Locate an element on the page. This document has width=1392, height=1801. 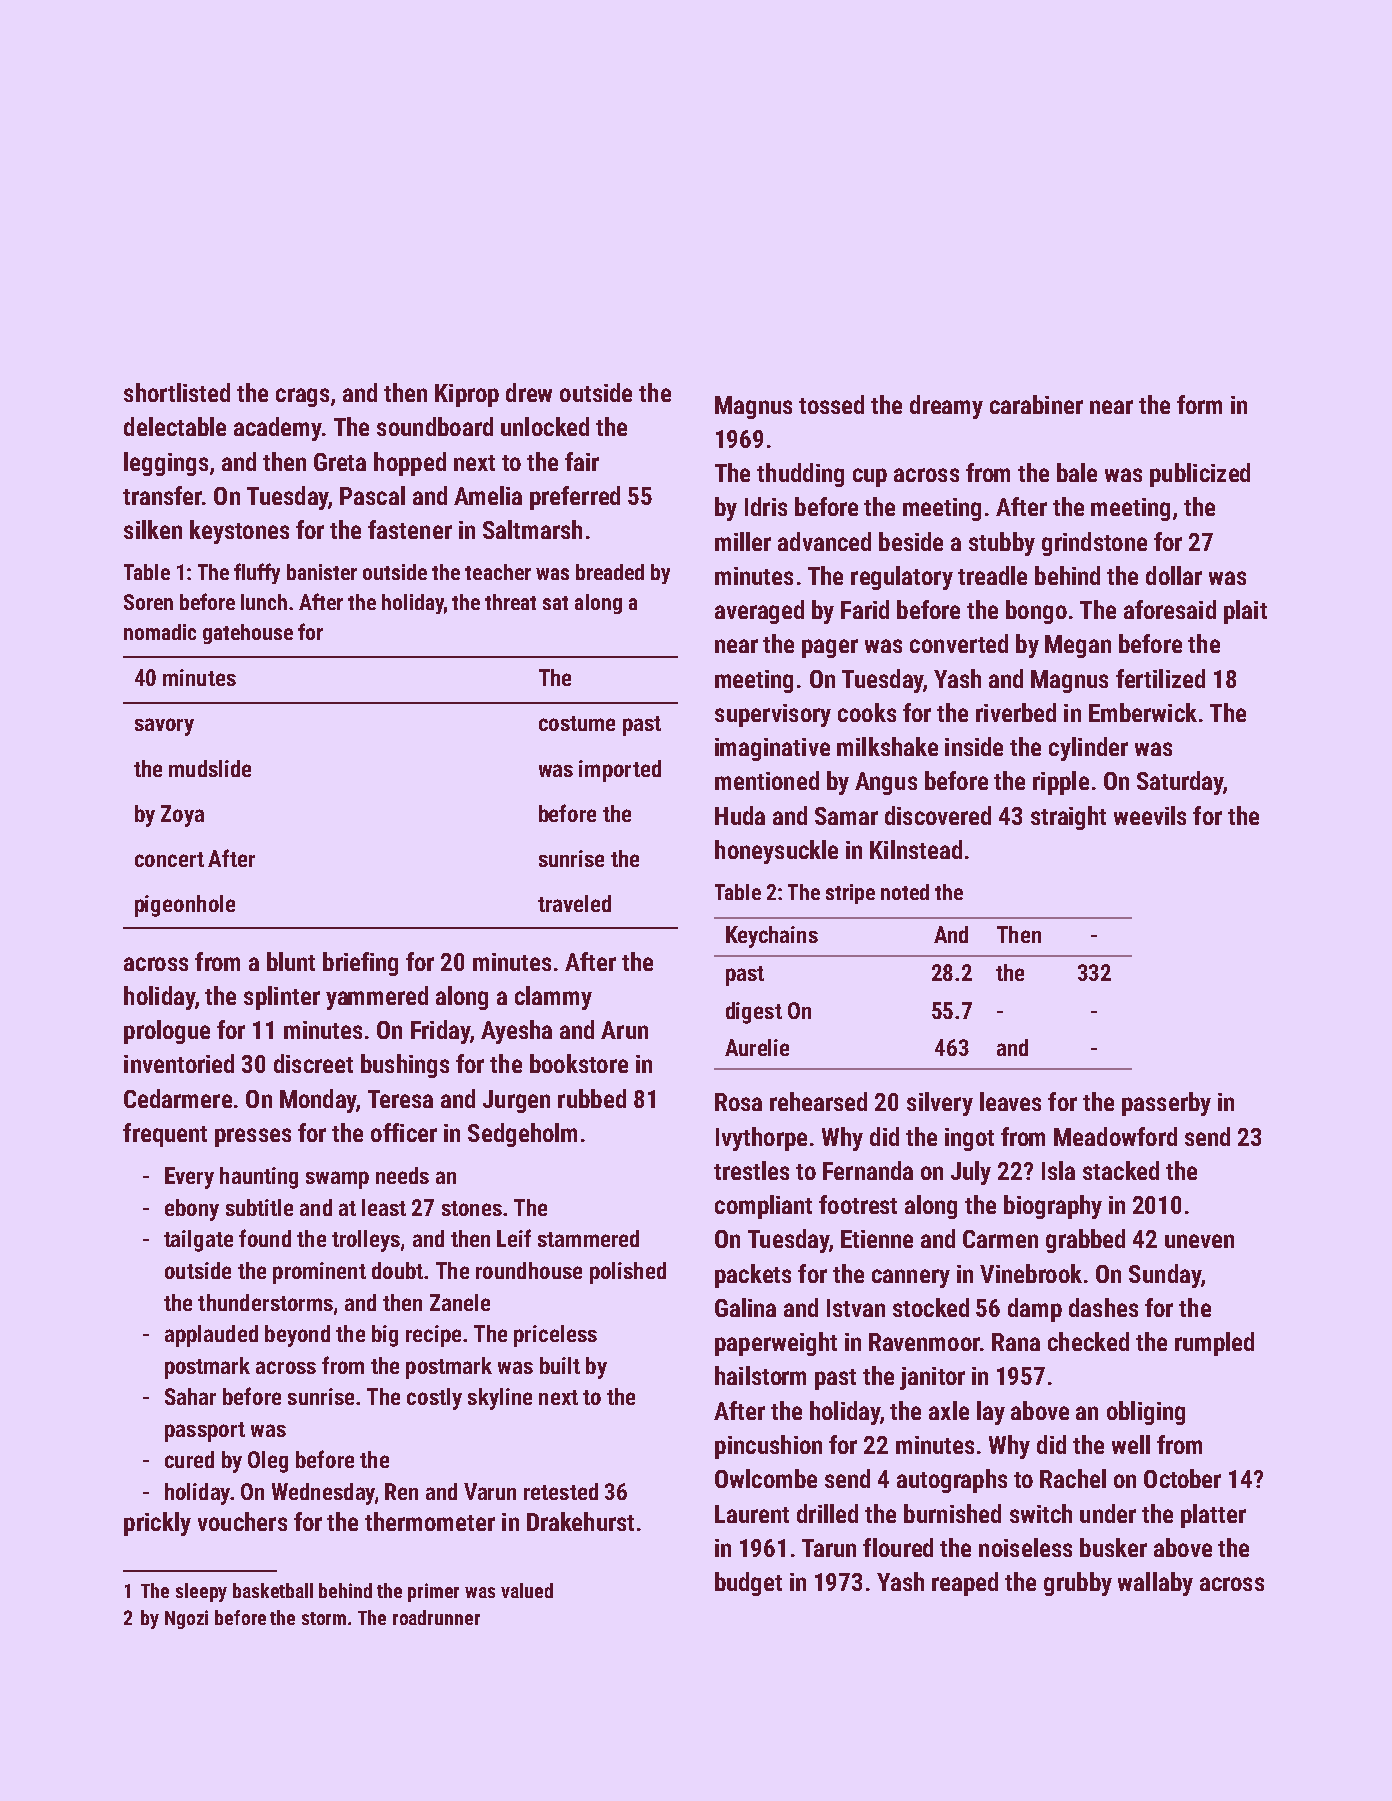
Ngozi is located at coordinates (186, 1619).
